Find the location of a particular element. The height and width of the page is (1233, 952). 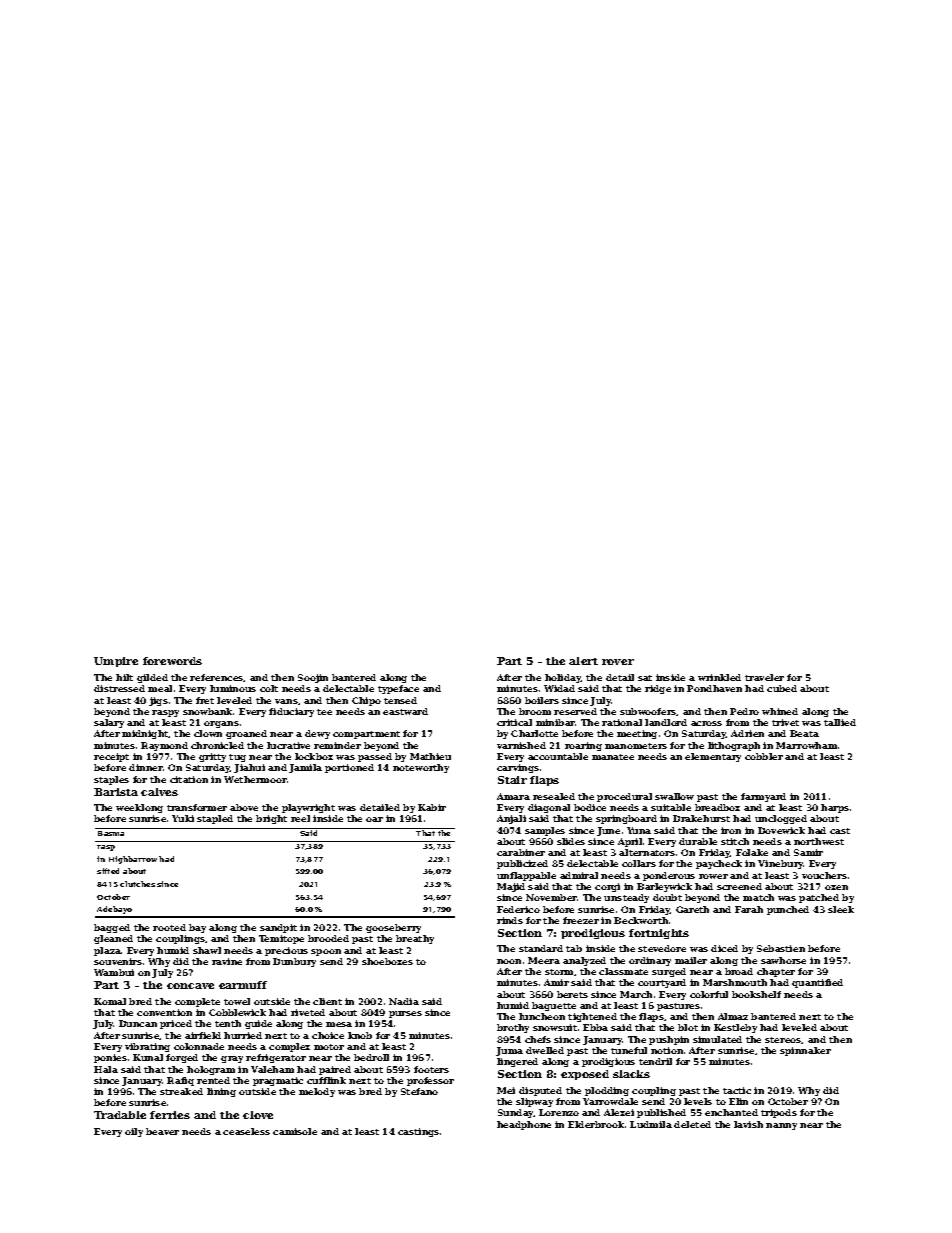

harps is located at coordinates (835, 808).
